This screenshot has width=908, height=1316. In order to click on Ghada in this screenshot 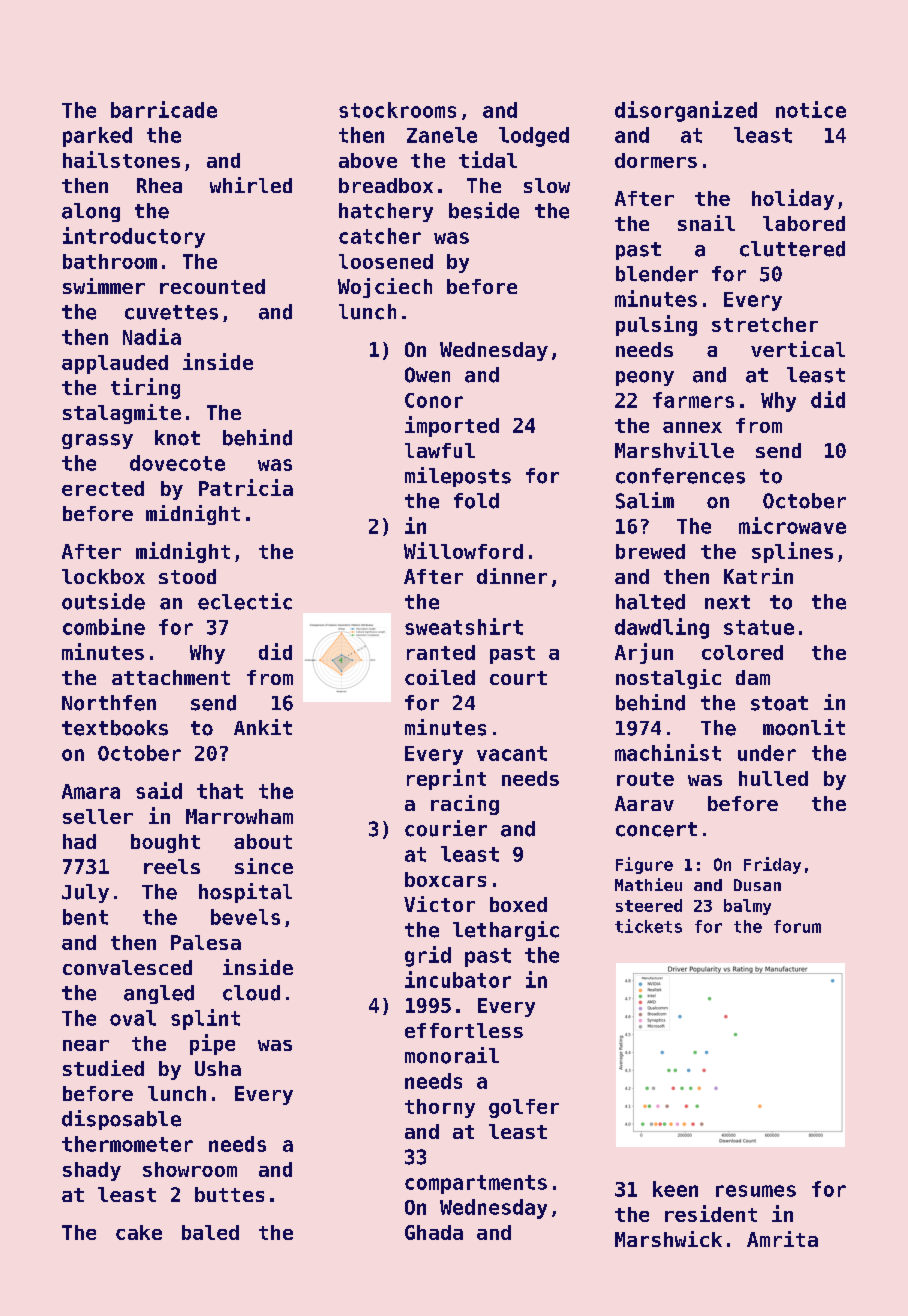, I will do `click(434, 1232)`.
